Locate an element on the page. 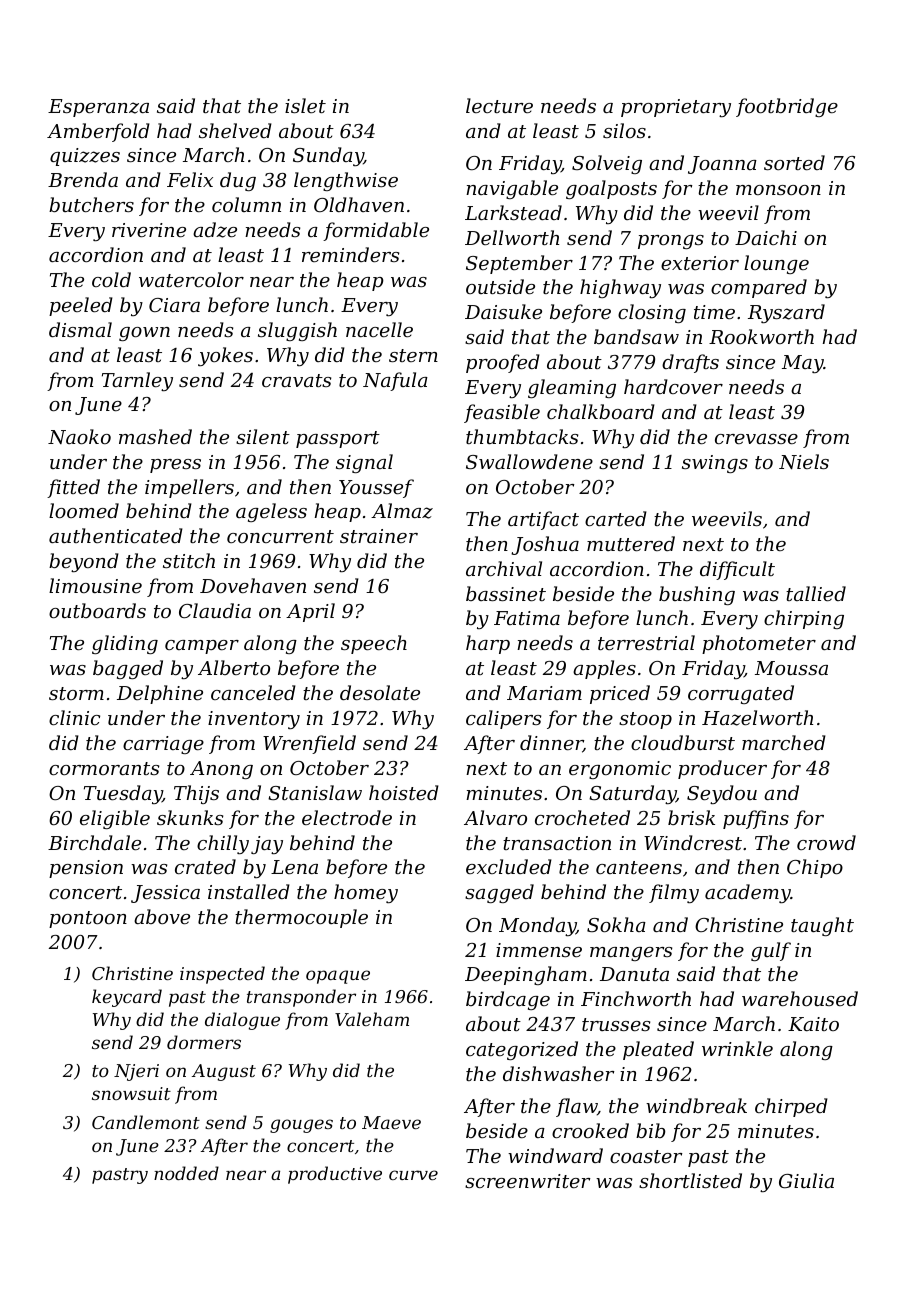  Esperanza is located at coordinates (98, 108).
